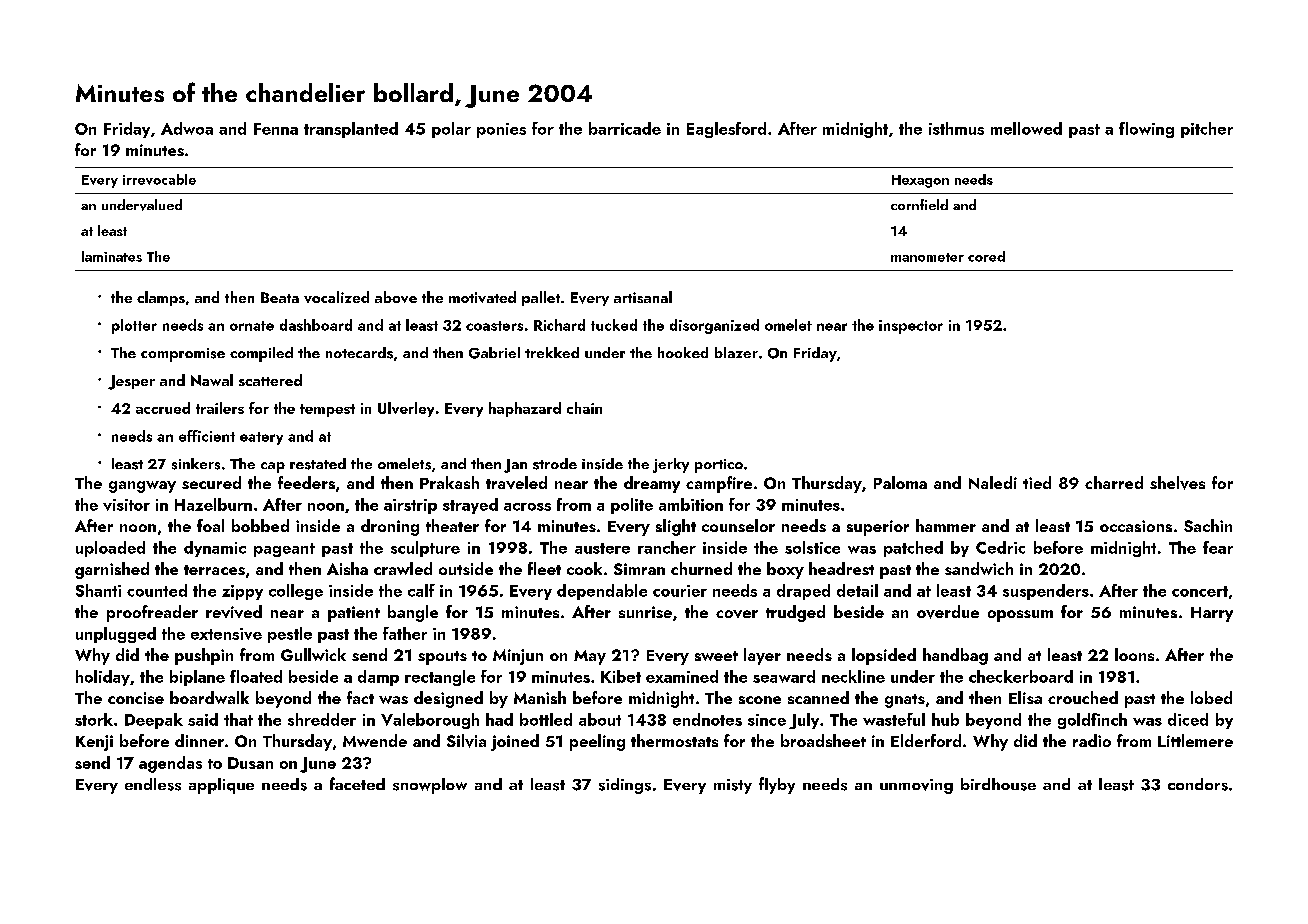 The width and height of the document is (1308, 924). Describe the element at coordinates (1136, 526) in the document. I see `occasions` at that location.
